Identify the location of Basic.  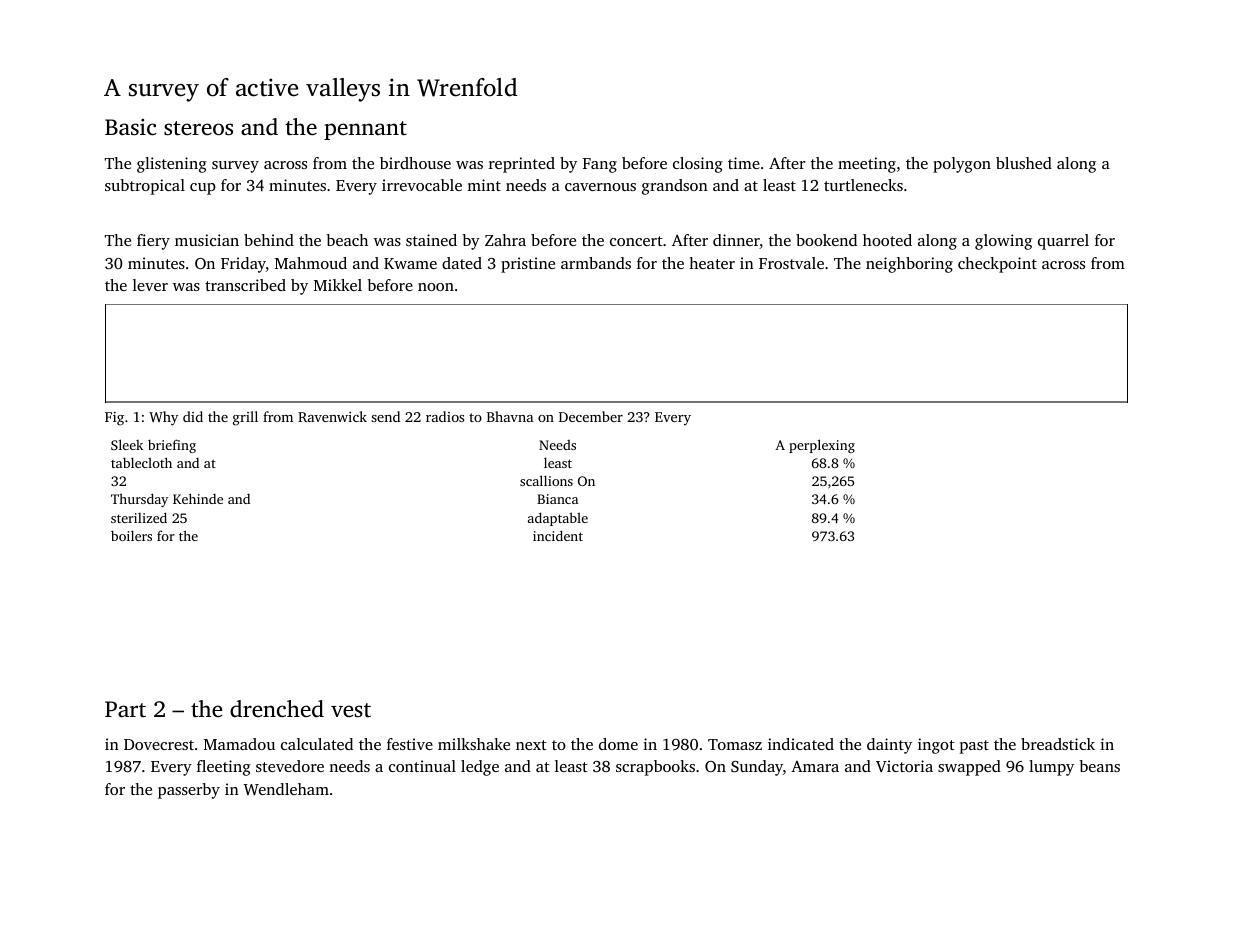
(130, 127).
